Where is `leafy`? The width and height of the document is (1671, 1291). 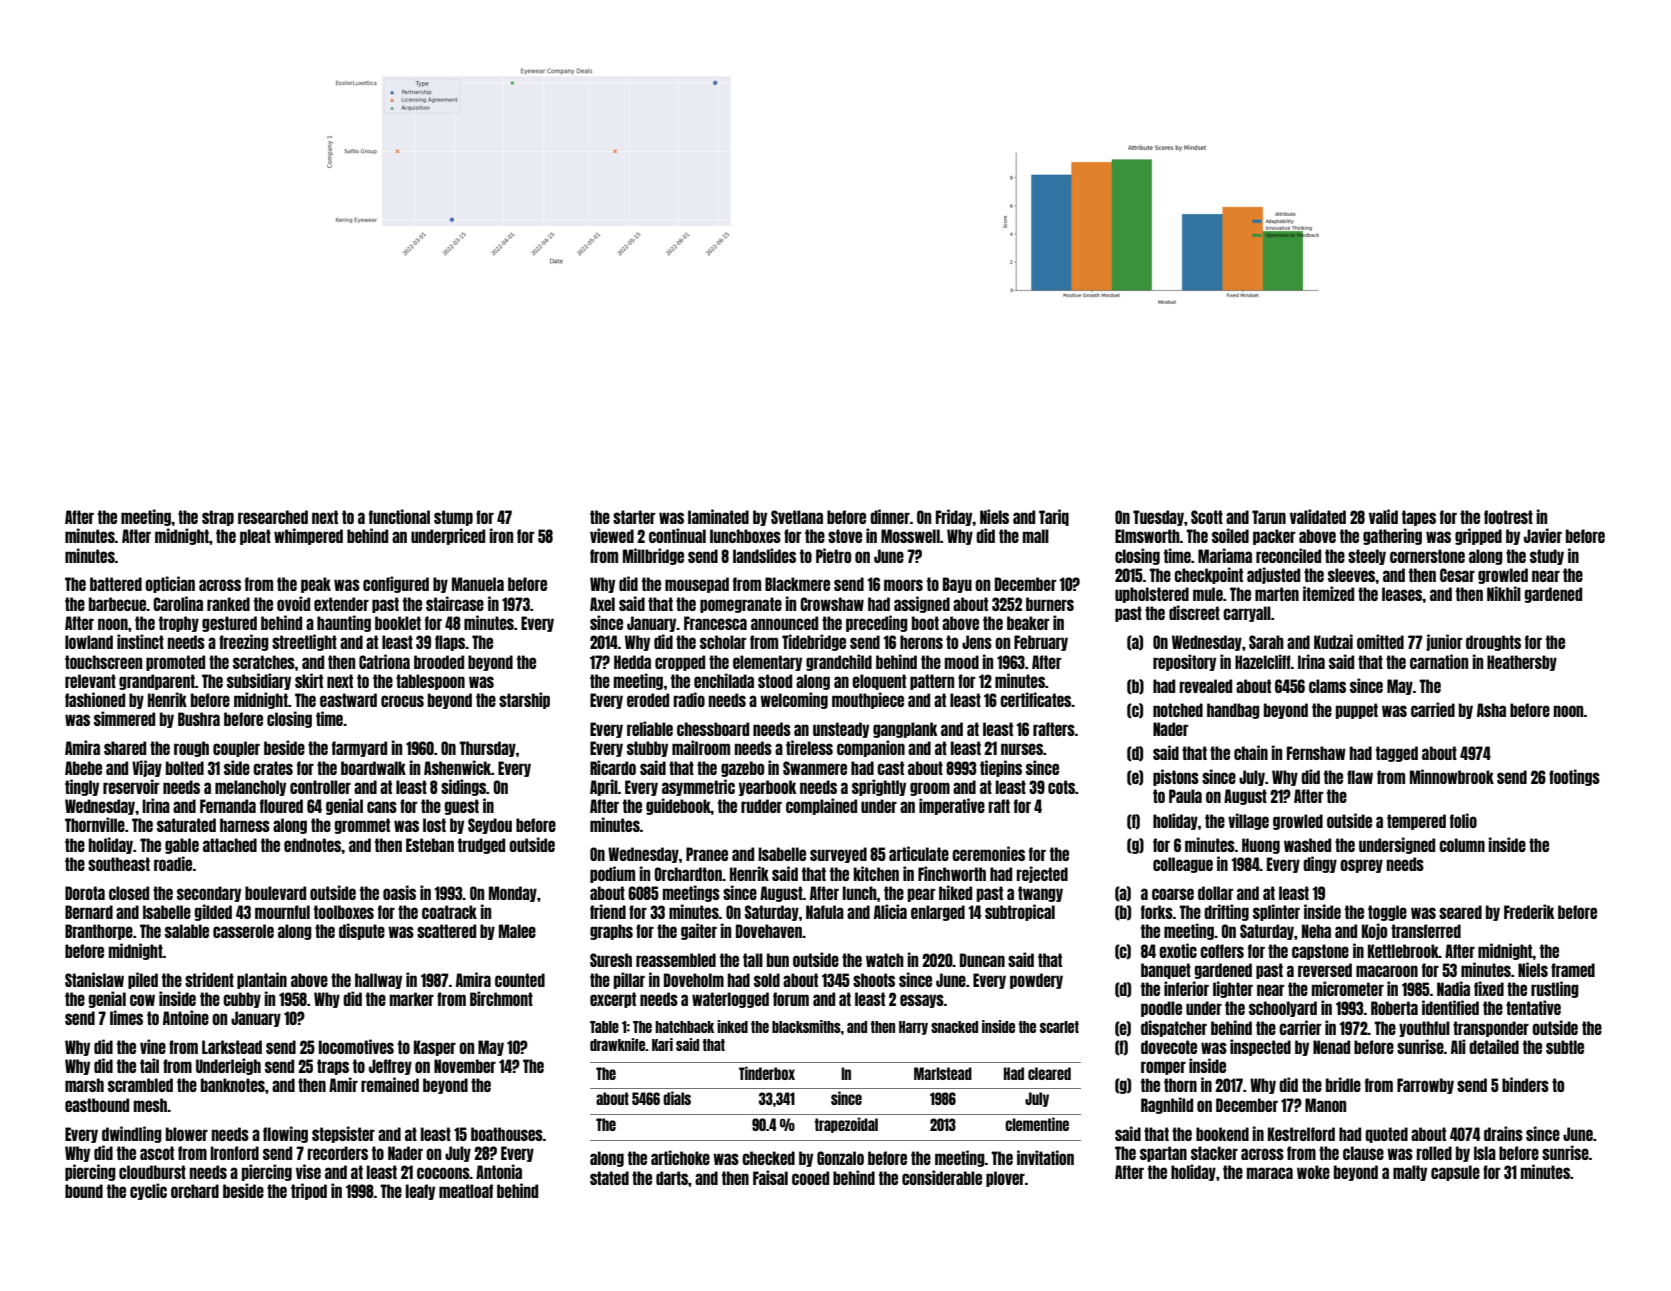 leafy is located at coordinates (420, 1192).
